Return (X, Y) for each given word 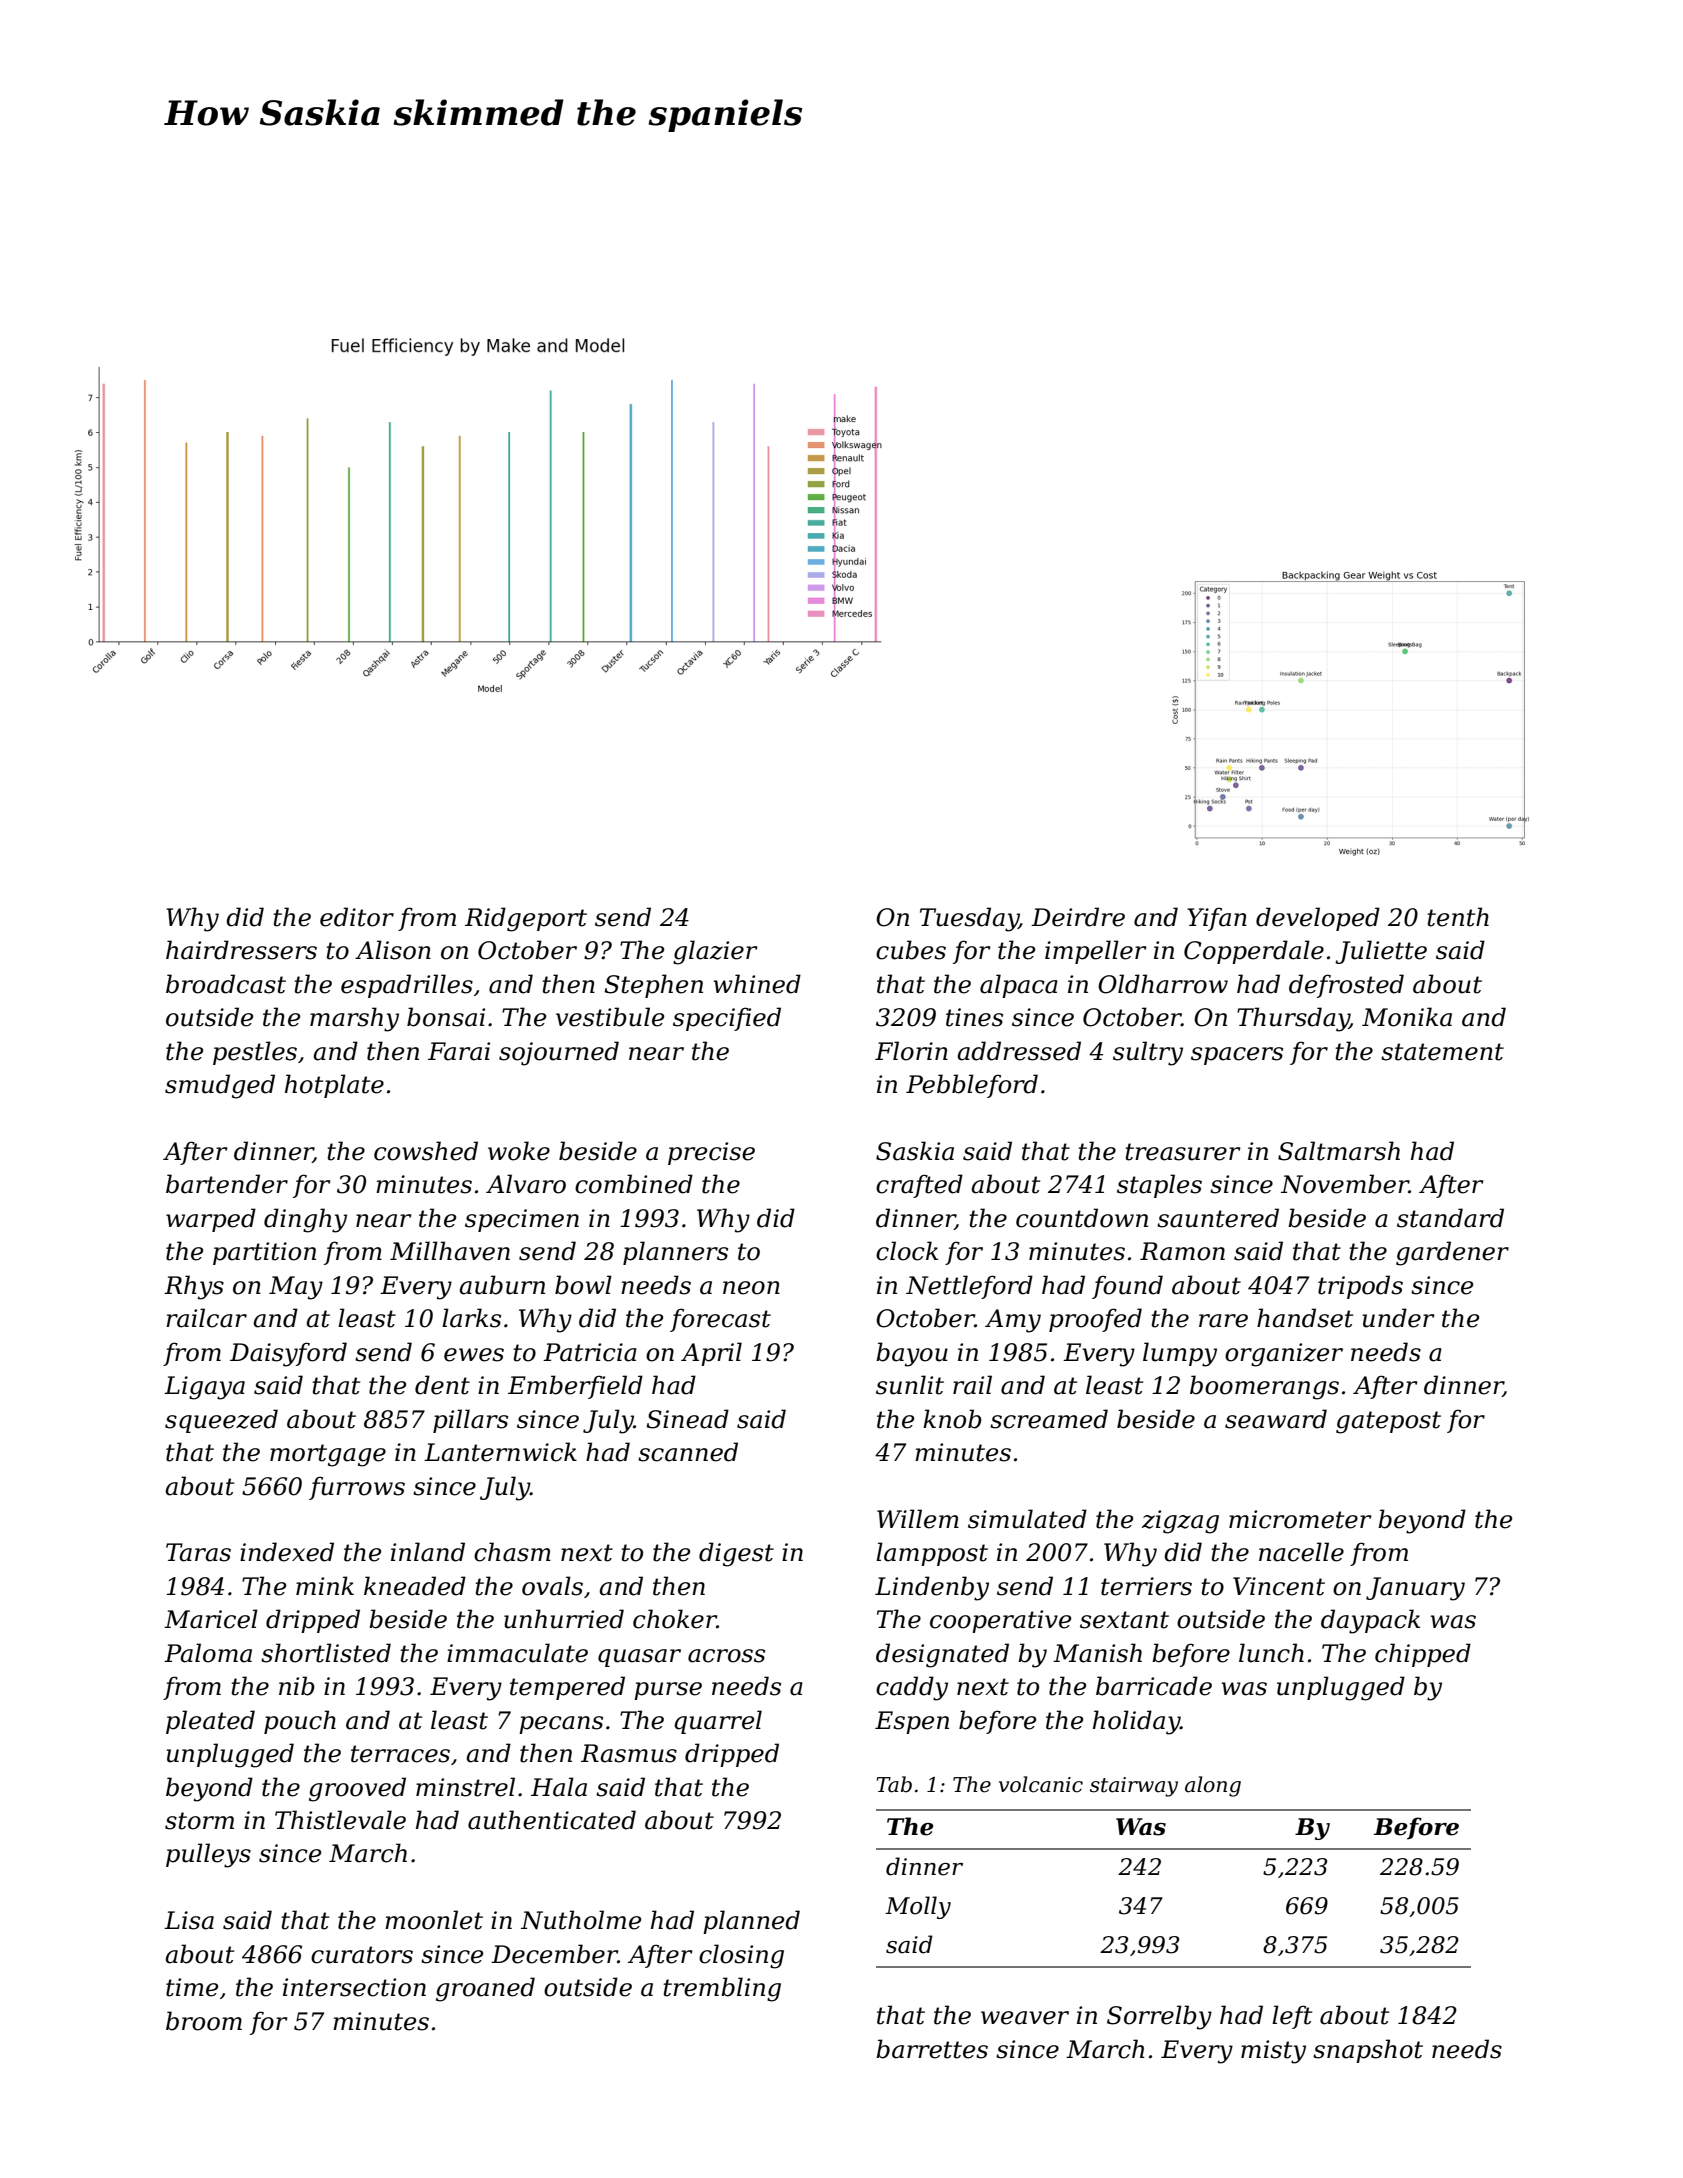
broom (204, 2021)
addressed (1019, 1051)
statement (1442, 1052)
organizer (1284, 1355)
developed (1318, 919)
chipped (1423, 1655)
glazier (715, 952)
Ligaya (204, 1388)
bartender (227, 1184)
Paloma (208, 1653)
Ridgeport (526, 919)
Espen (912, 1722)
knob (952, 1419)
